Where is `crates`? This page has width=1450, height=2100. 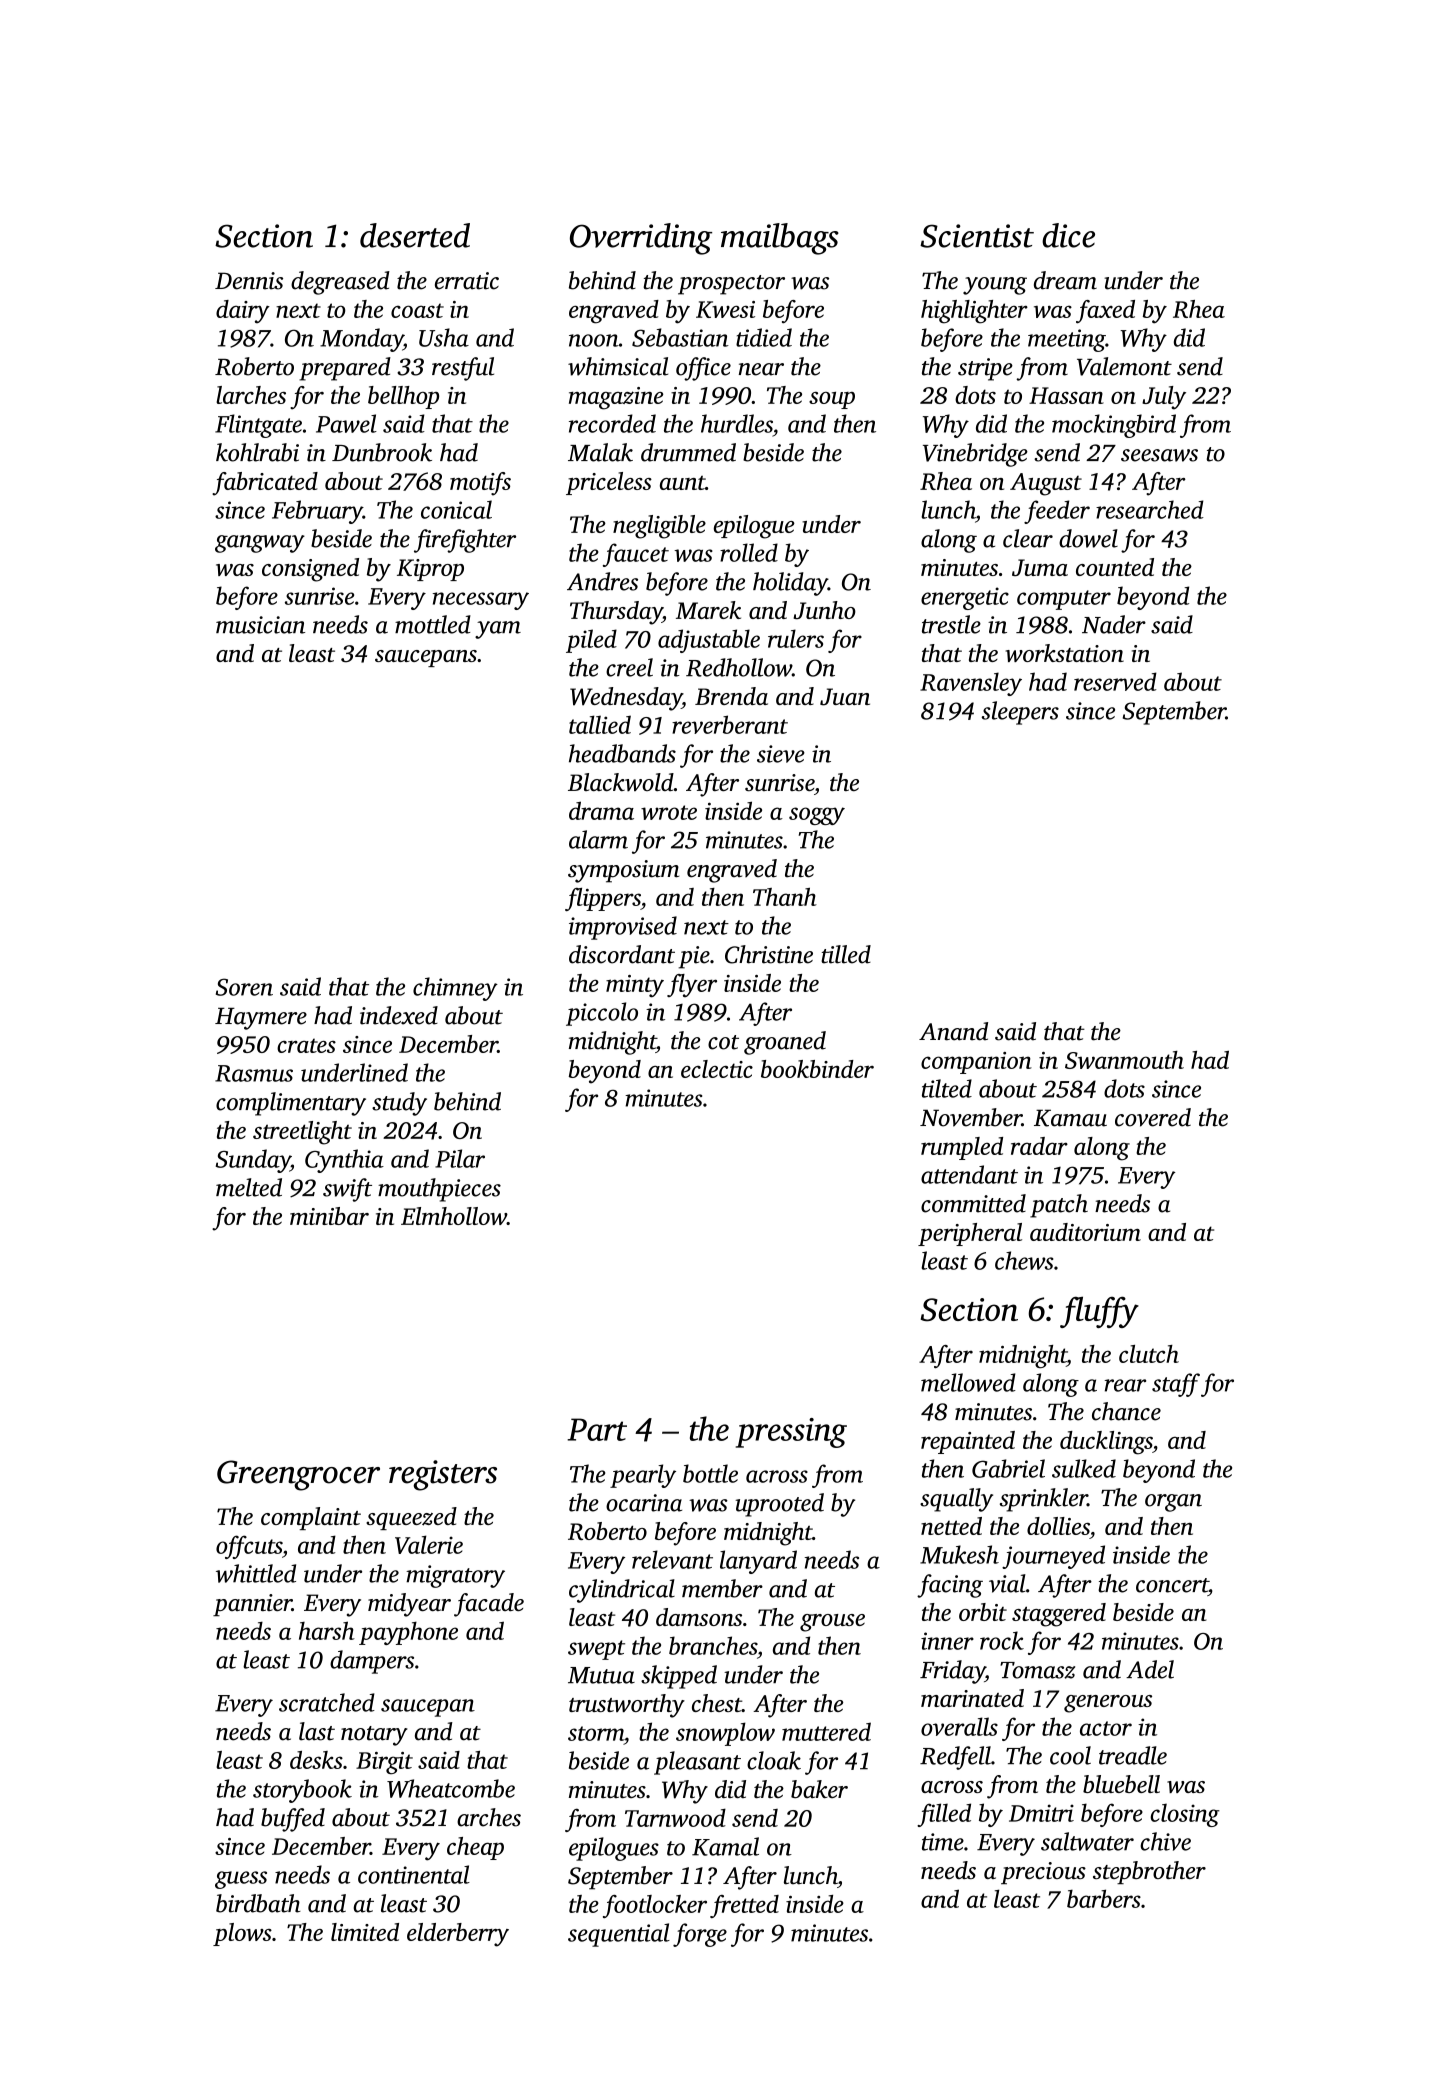 crates is located at coordinates (306, 1045).
